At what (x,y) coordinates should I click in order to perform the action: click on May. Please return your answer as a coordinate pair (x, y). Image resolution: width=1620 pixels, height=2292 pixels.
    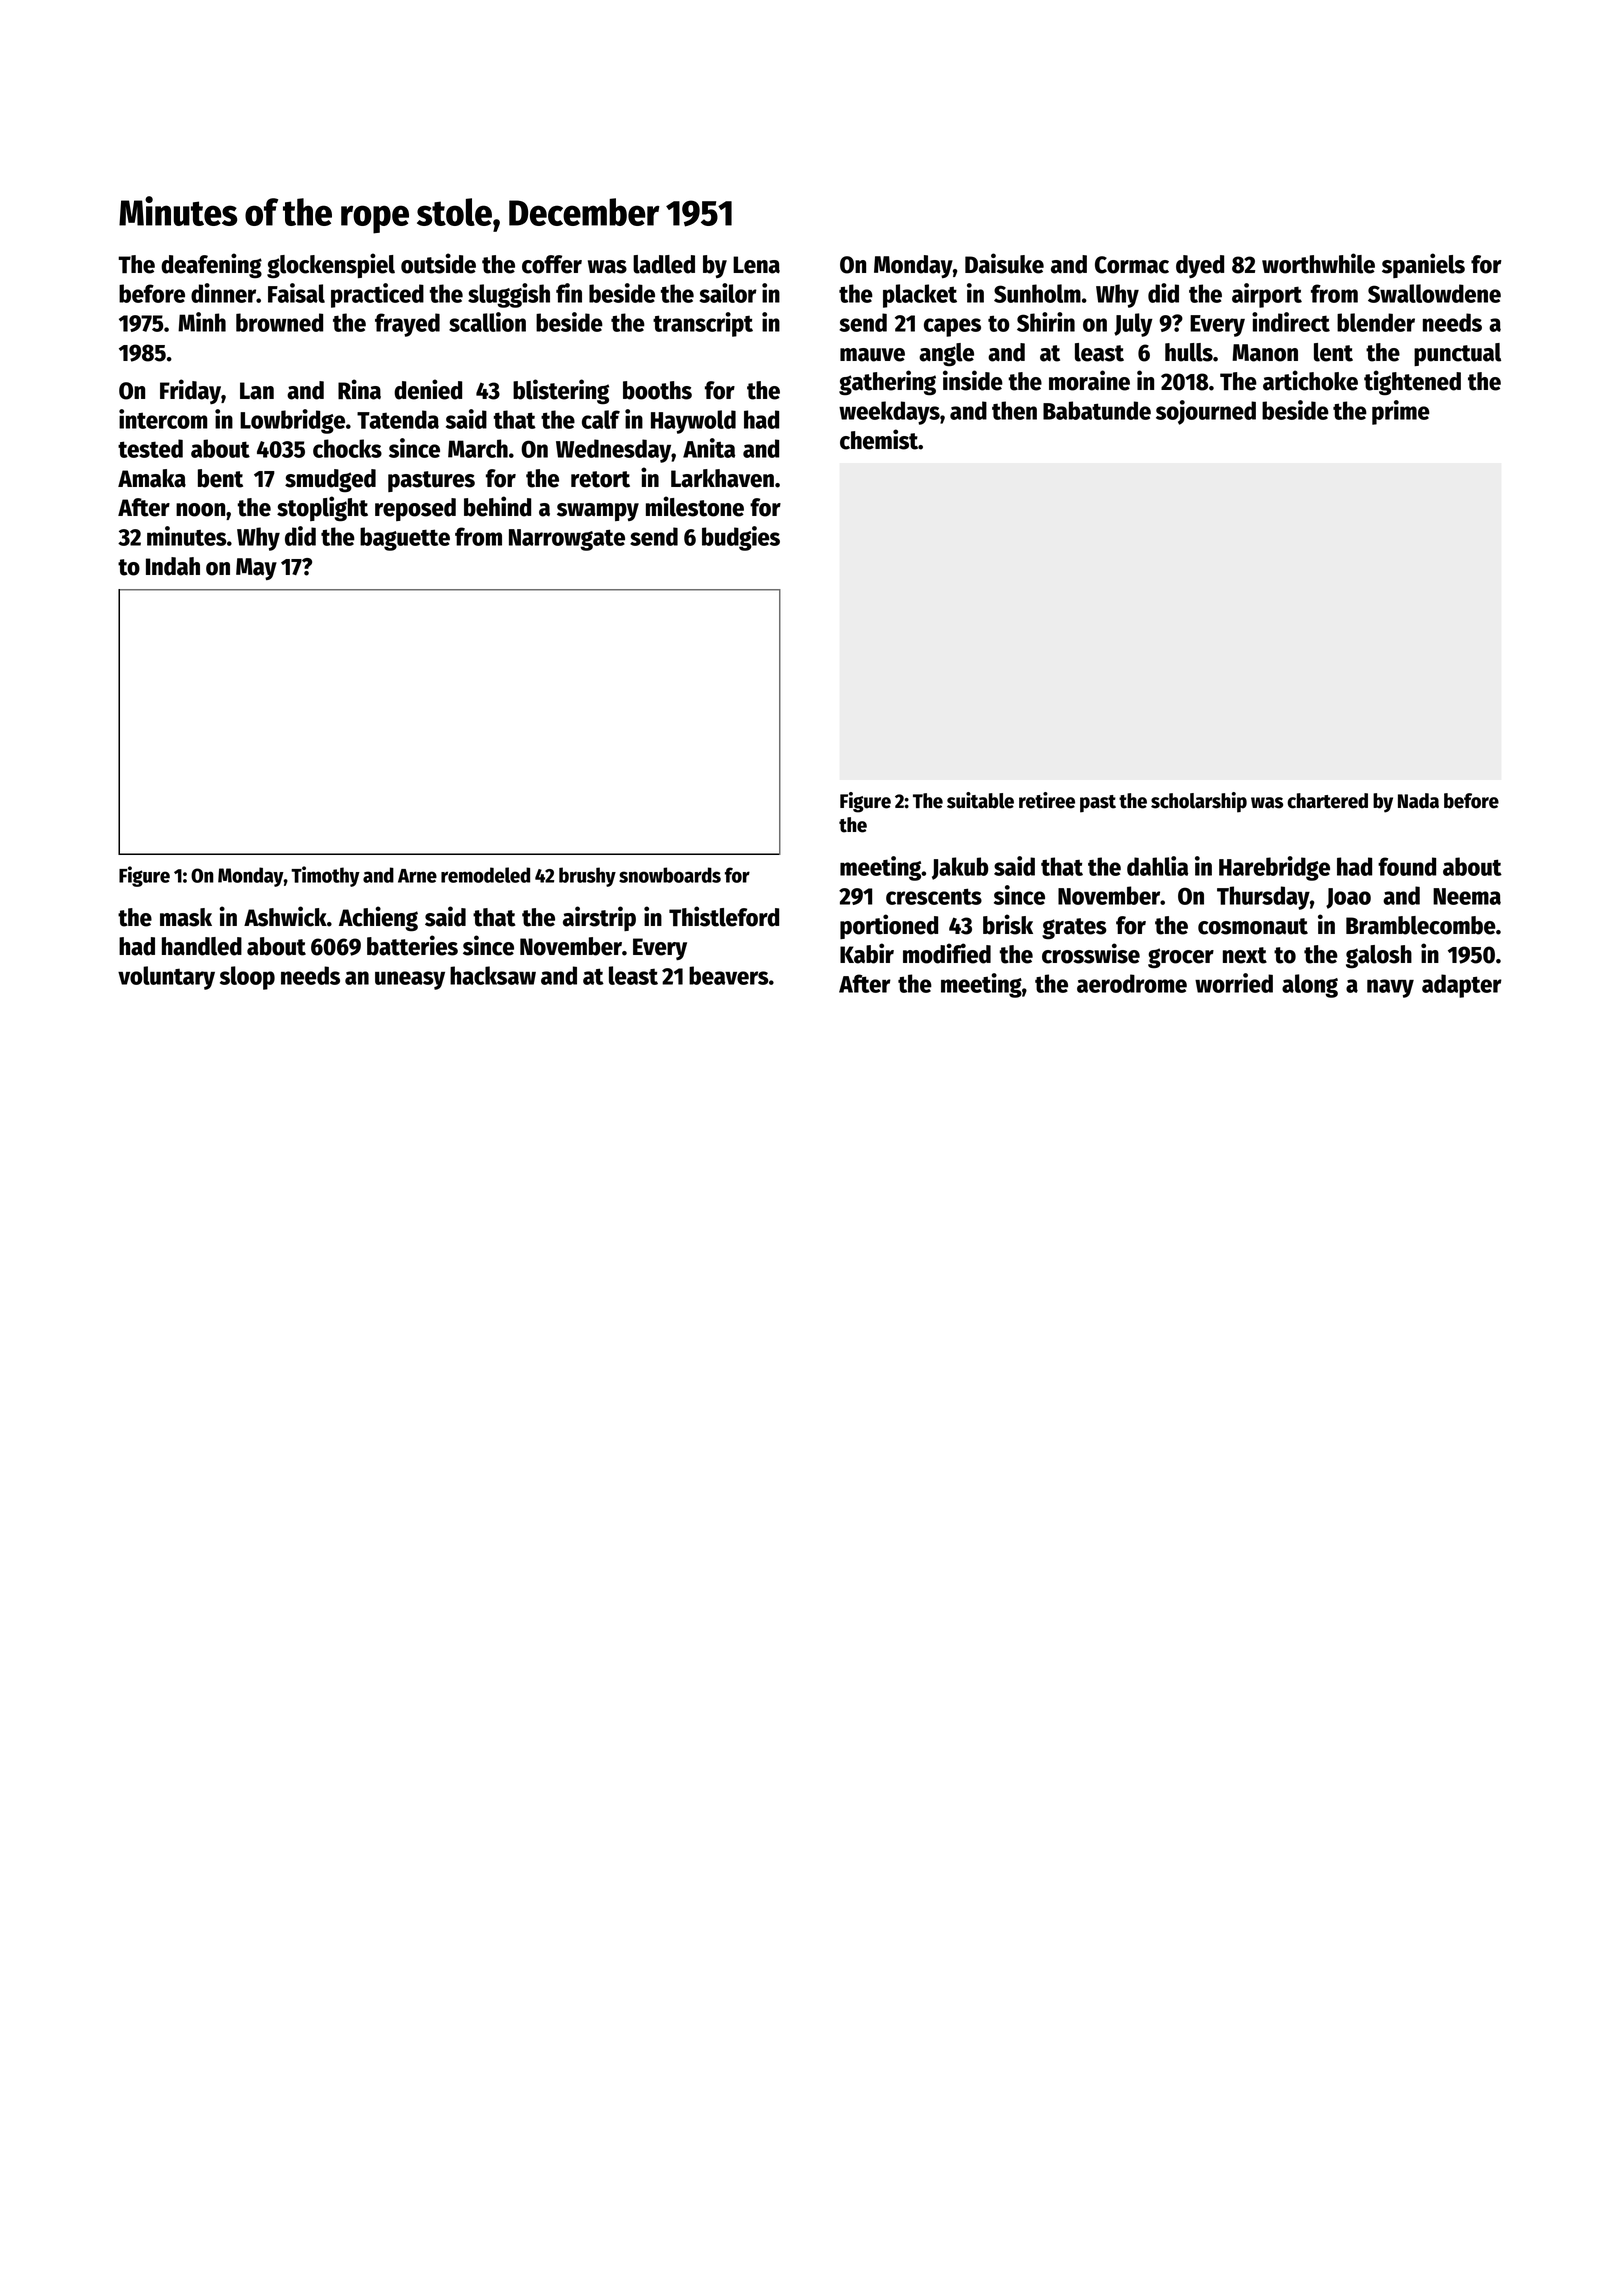
    Looking at the image, I should click on (256, 569).
